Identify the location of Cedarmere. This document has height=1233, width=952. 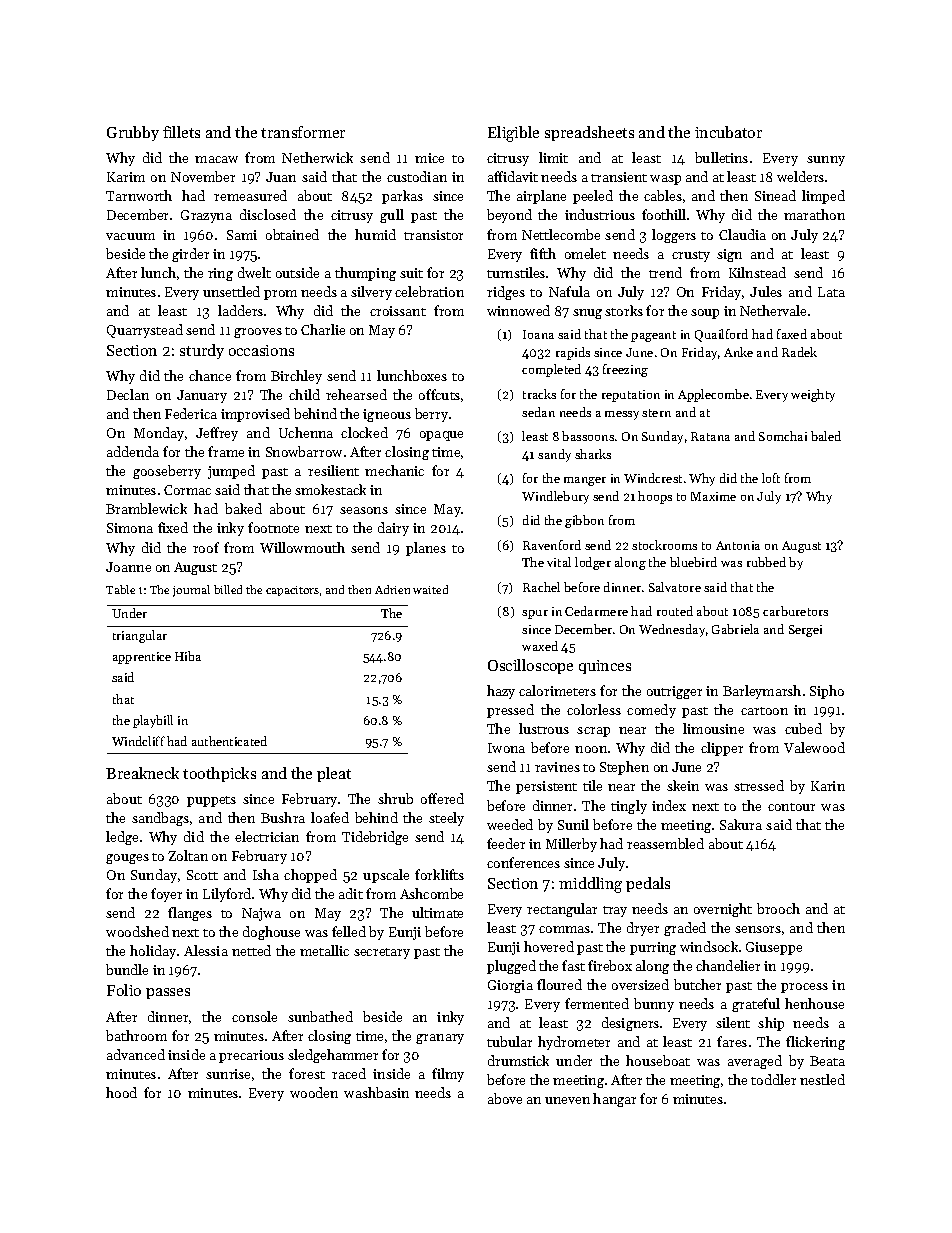
(596, 611).
